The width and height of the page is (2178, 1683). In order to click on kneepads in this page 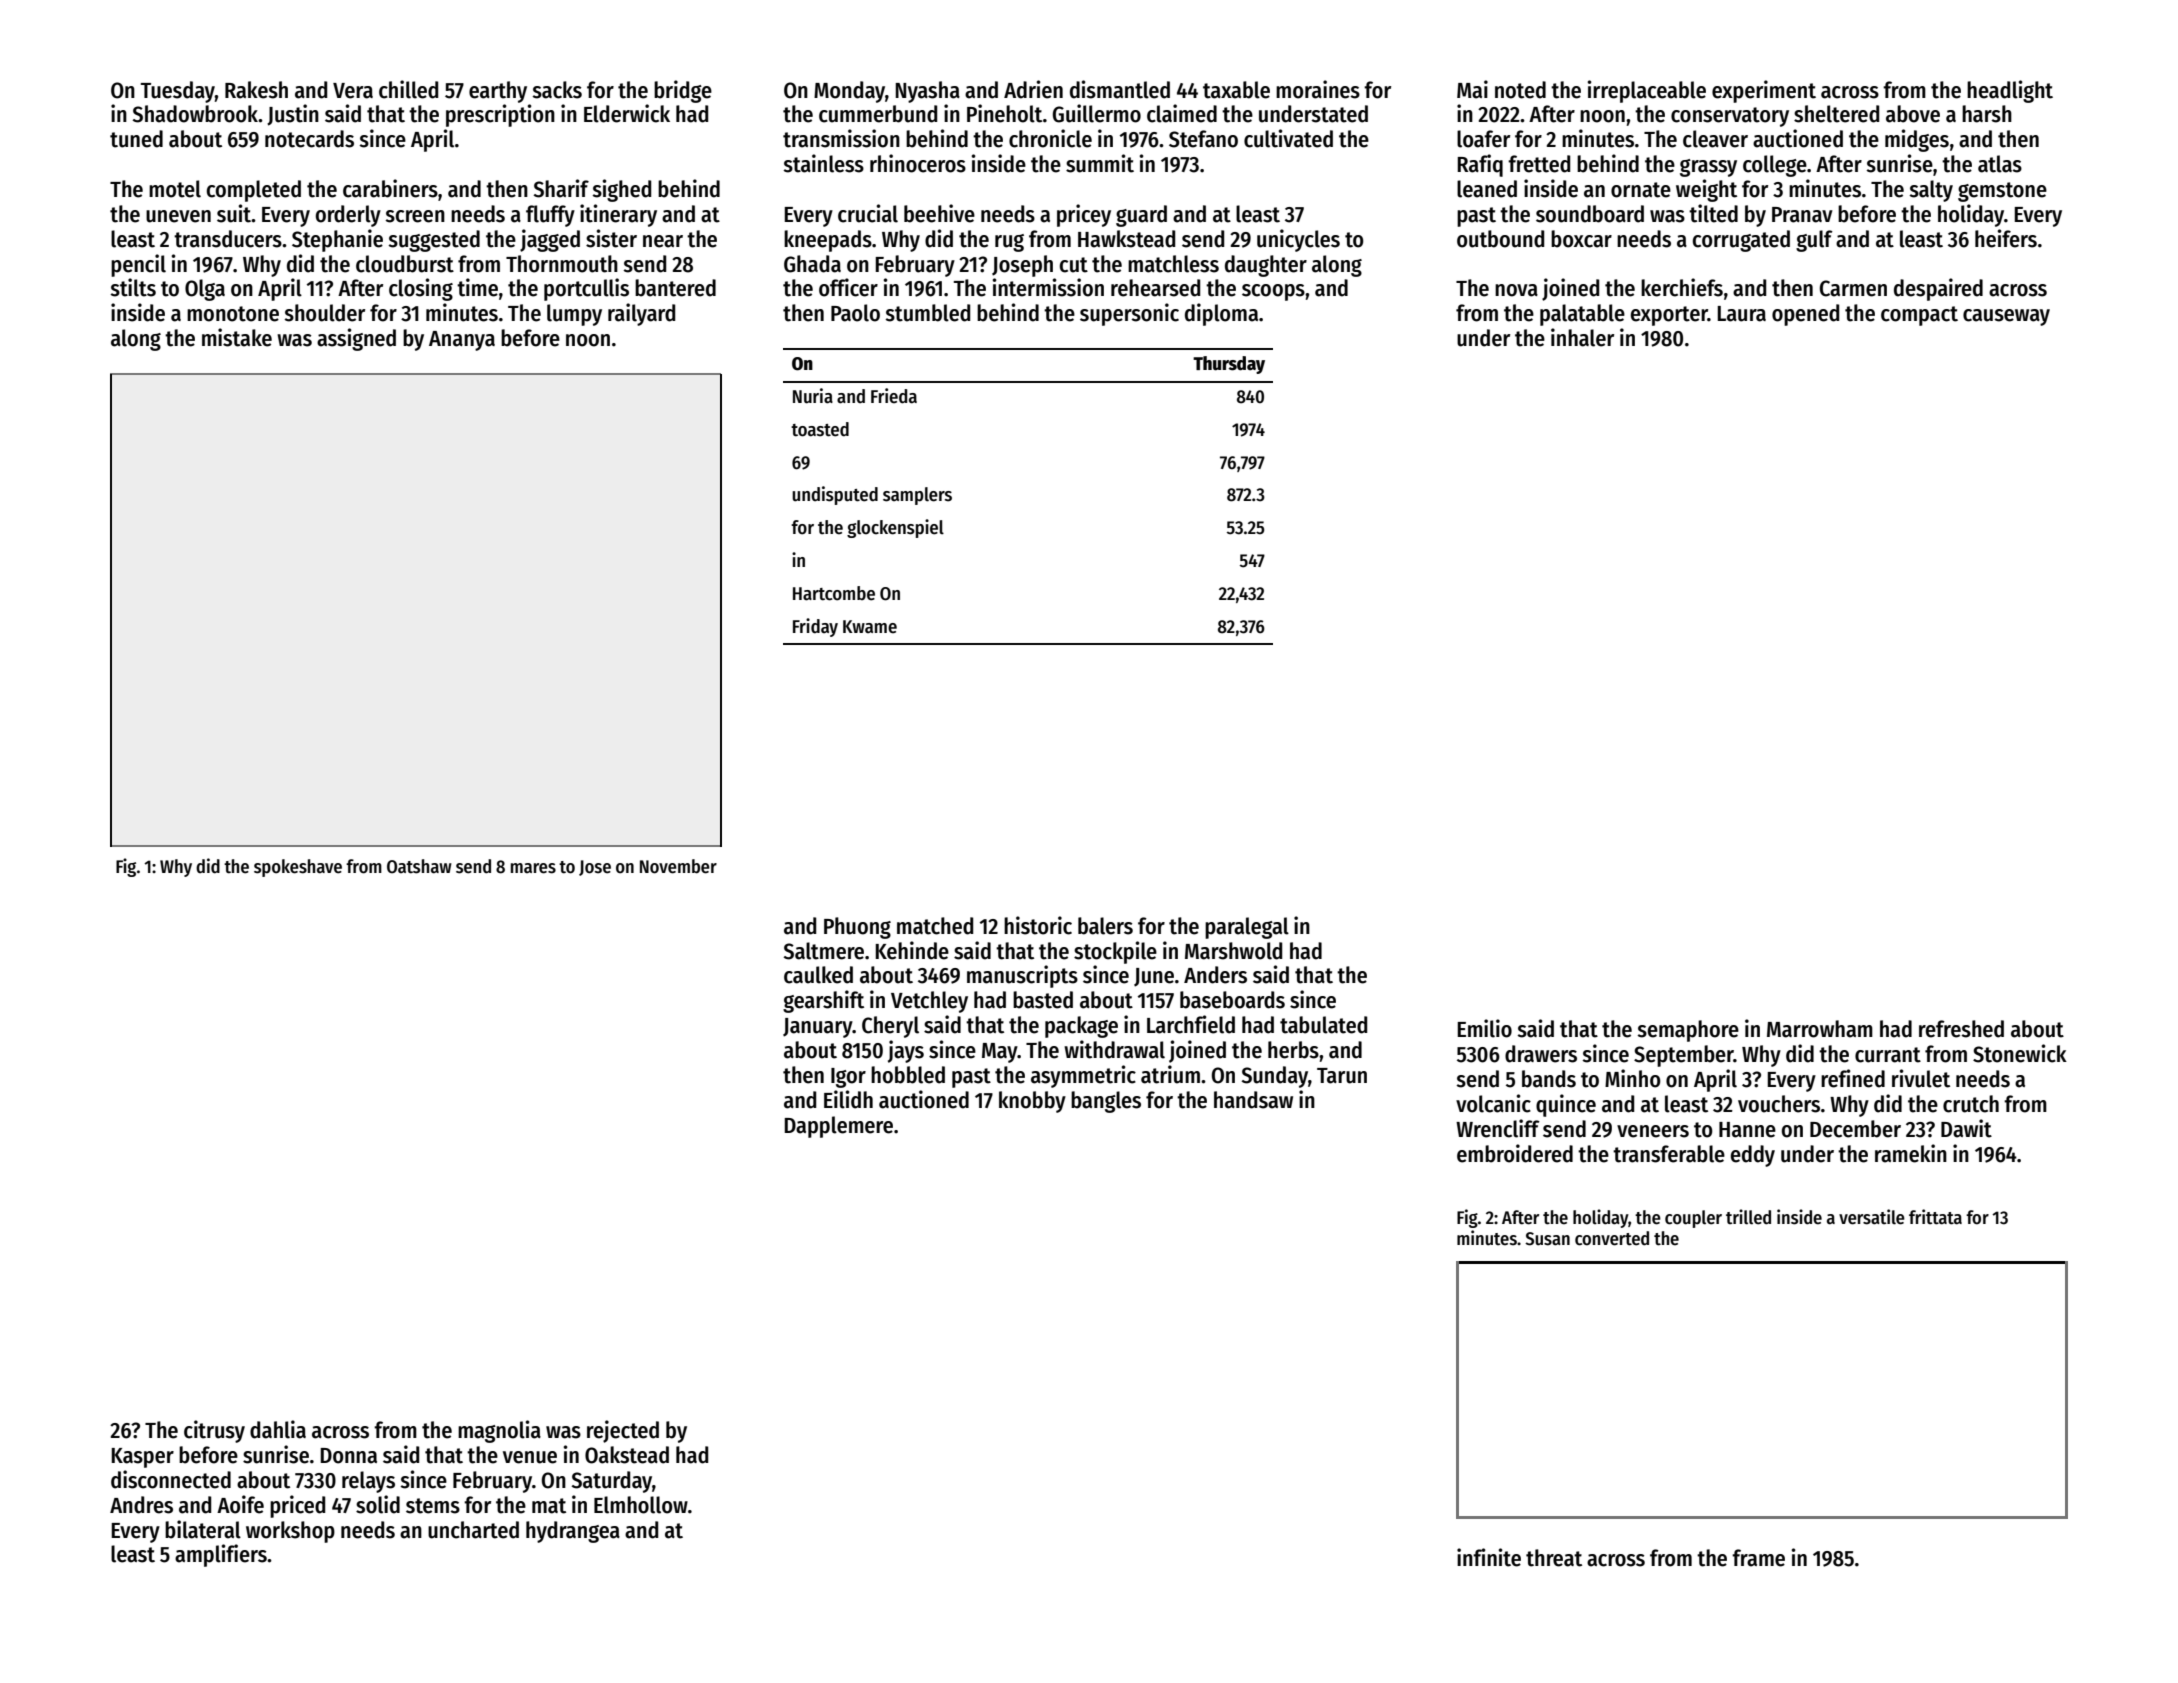, I will do `click(828, 241)`.
